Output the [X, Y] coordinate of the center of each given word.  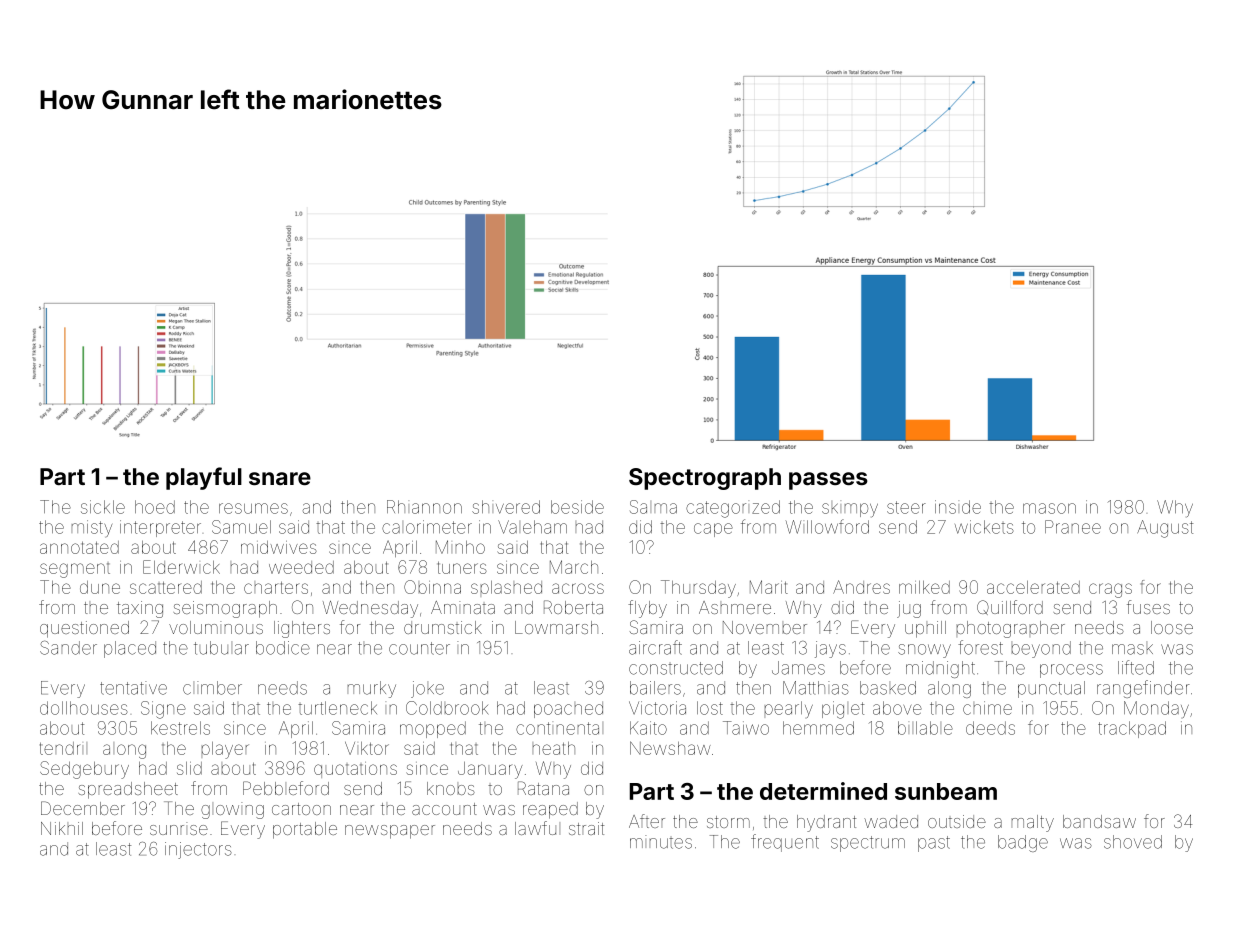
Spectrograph [705, 479]
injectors [198, 850]
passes [828, 481]
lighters [302, 629]
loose [1172, 627]
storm [728, 822]
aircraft [655, 647]
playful [204, 478]
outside [957, 821]
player [225, 750]
